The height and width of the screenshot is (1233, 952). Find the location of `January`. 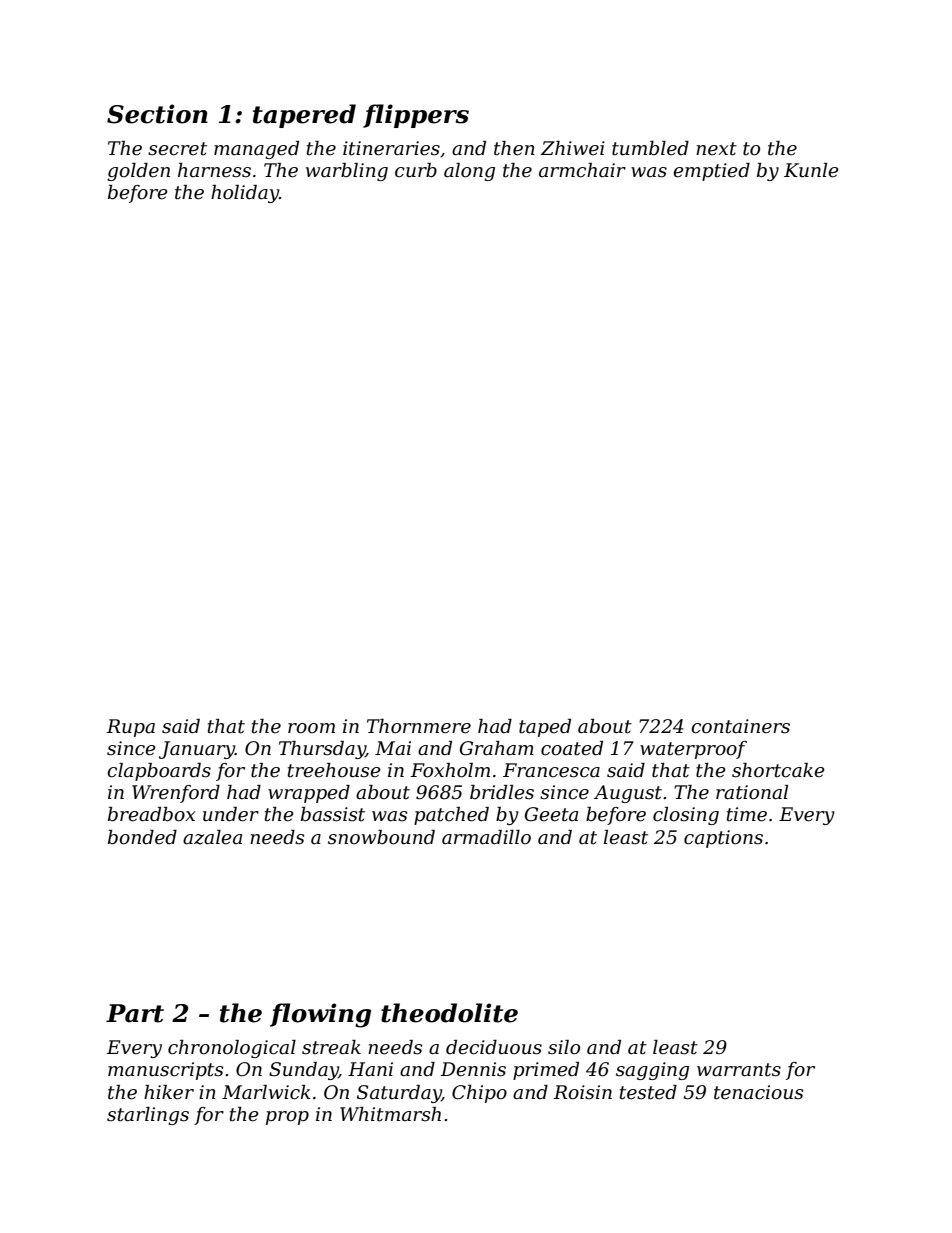

January is located at coordinates (197, 750).
